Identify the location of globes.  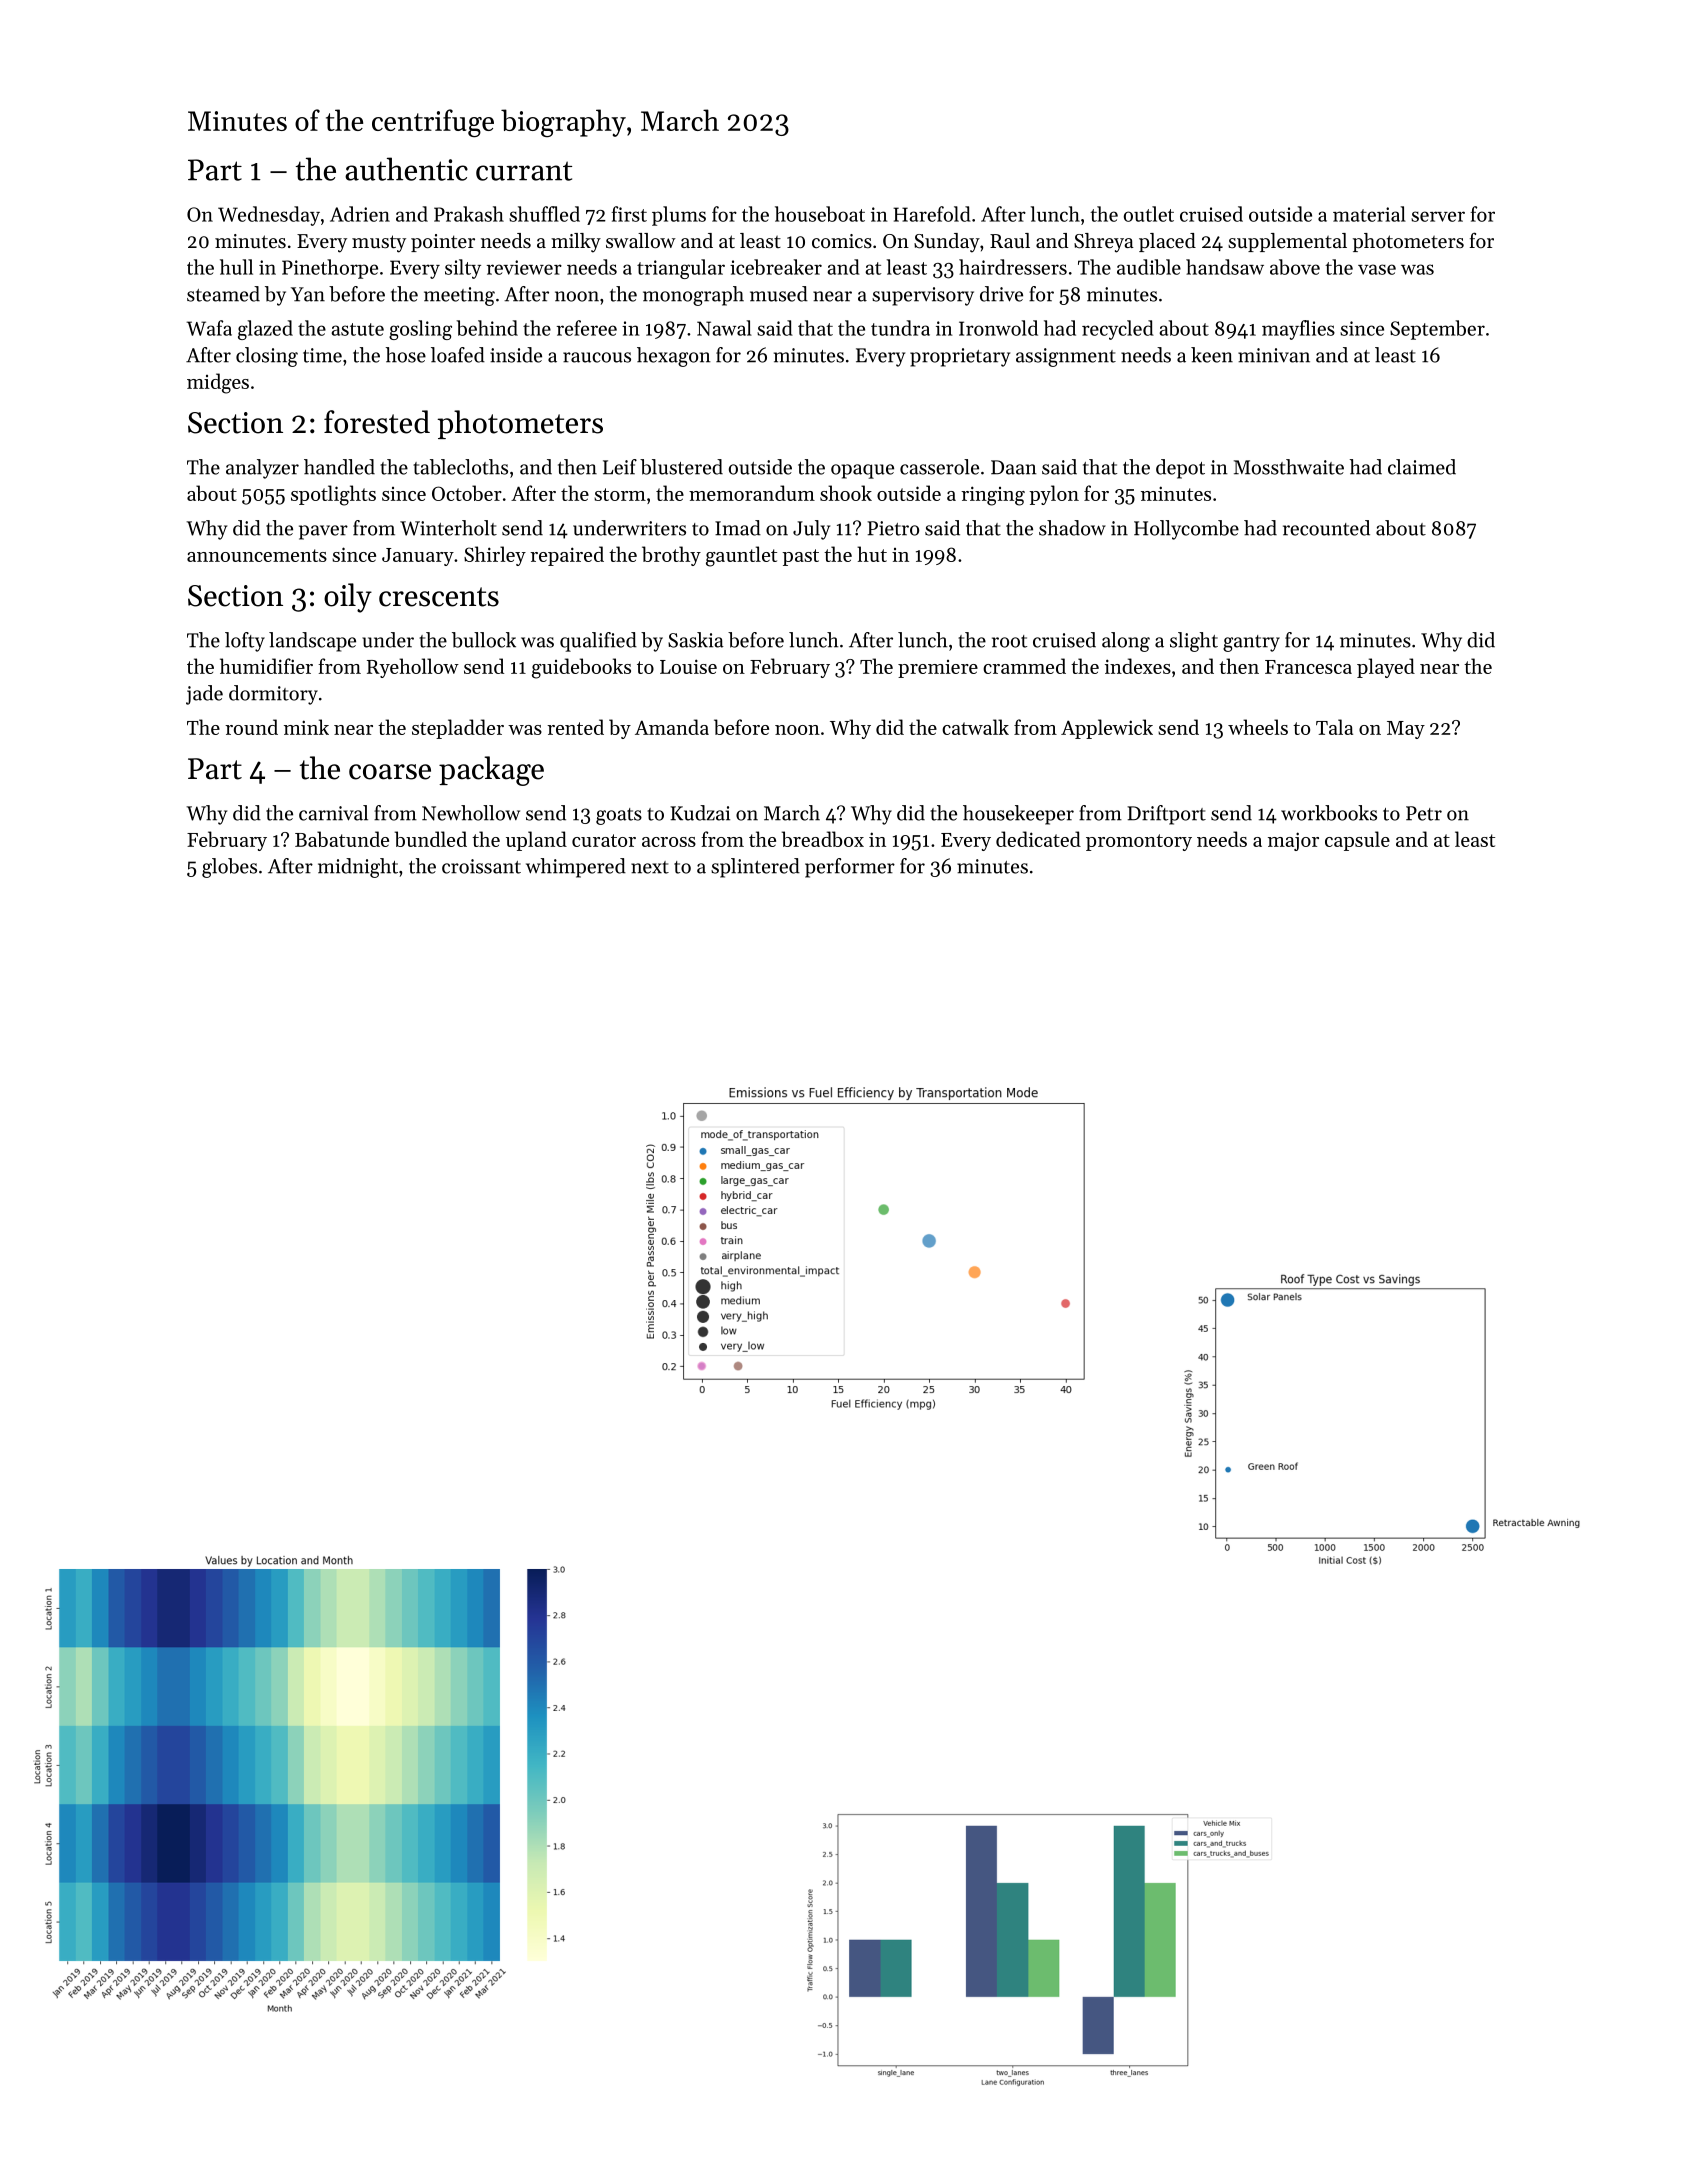
(229, 868).
